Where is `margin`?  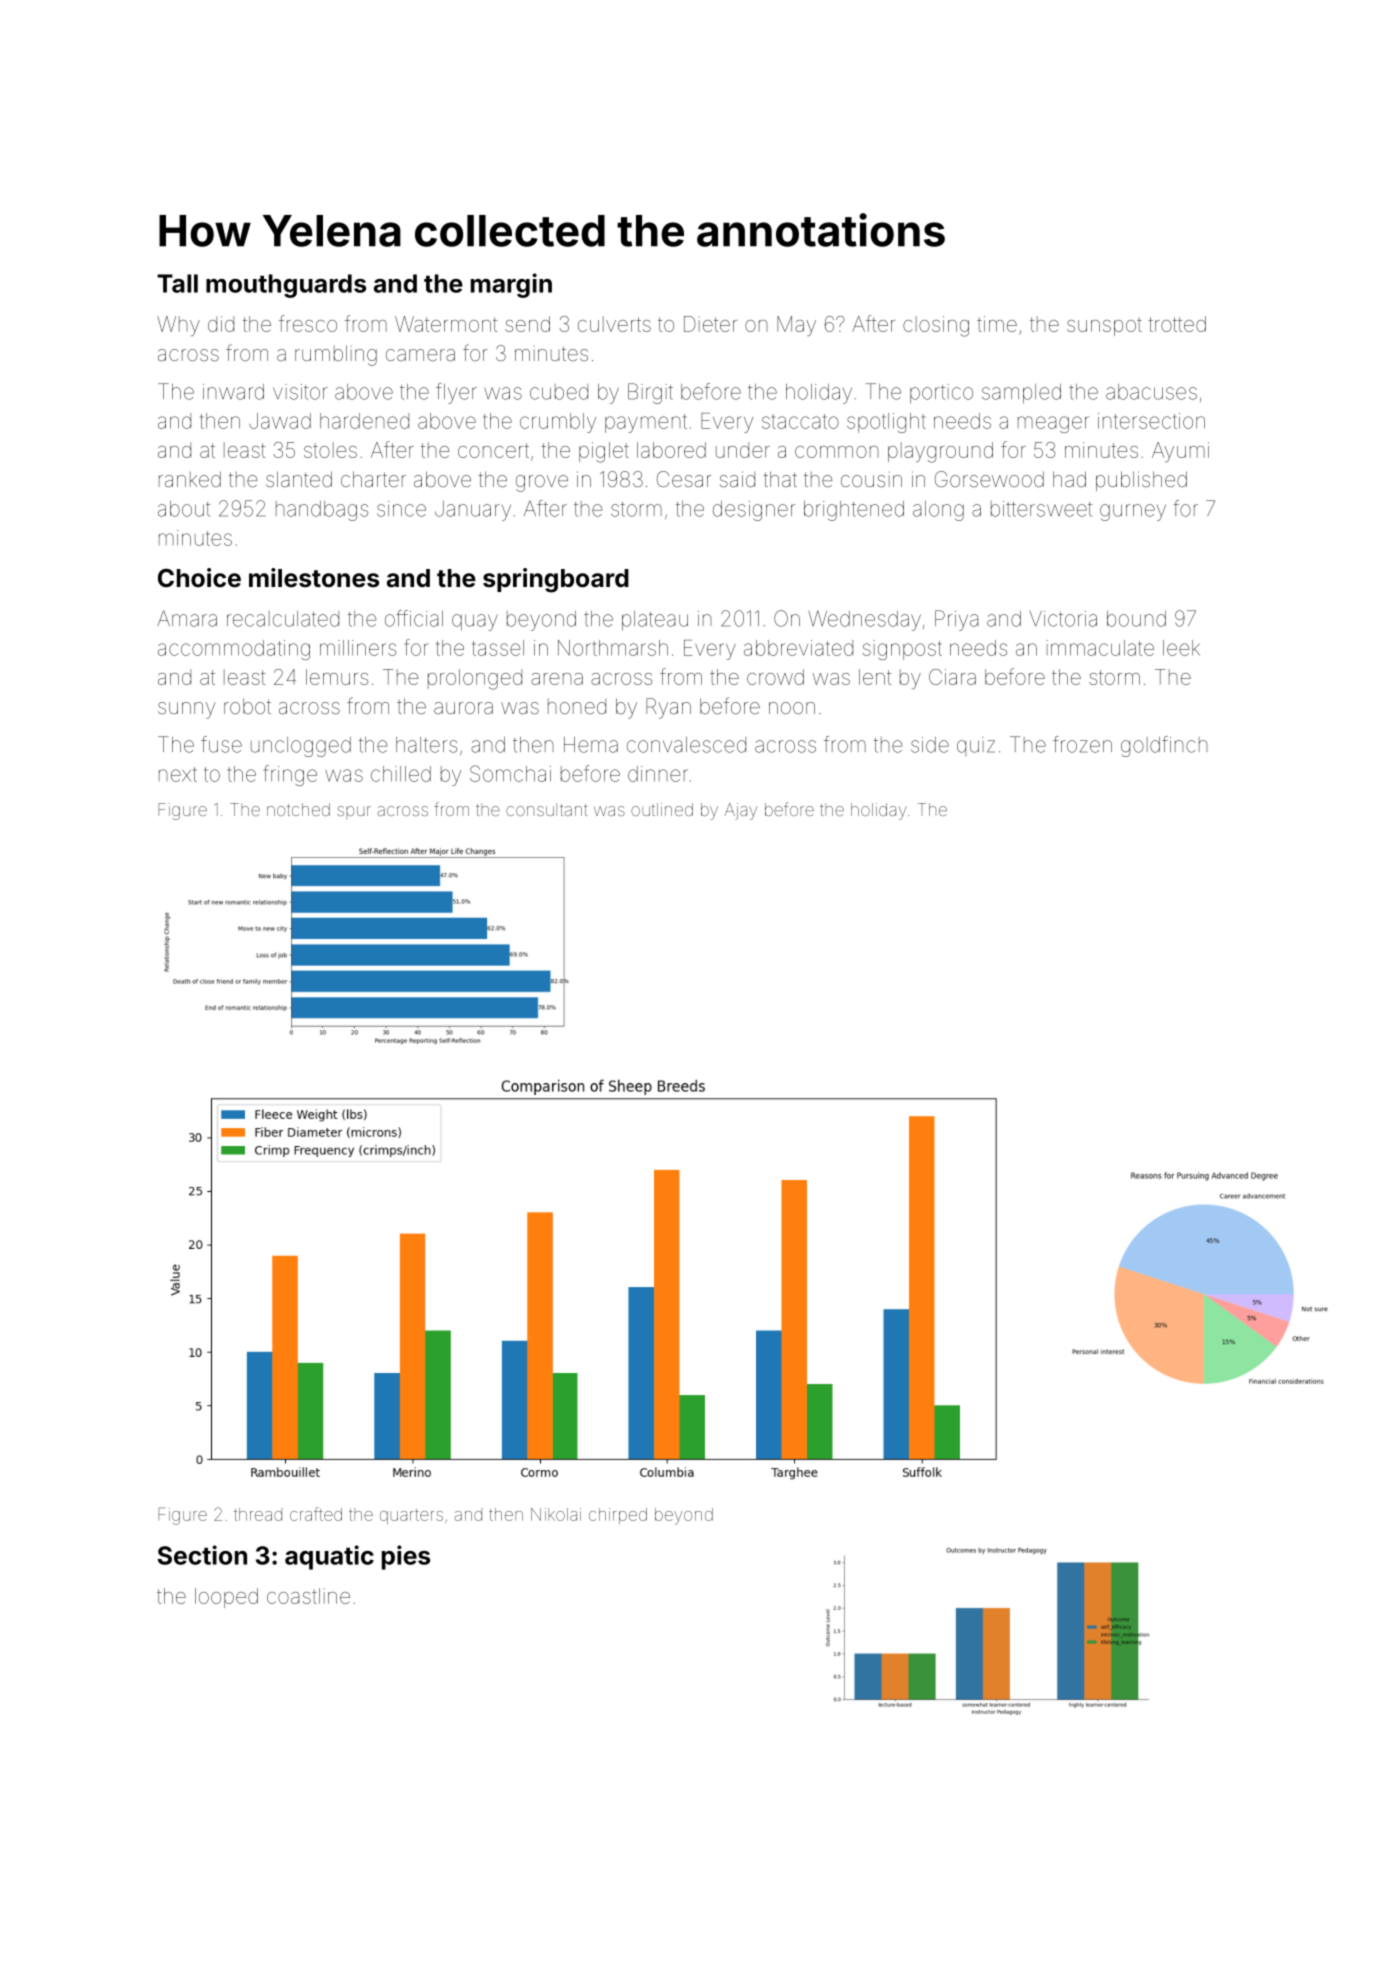 margin is located at coordinates (511, 285).
